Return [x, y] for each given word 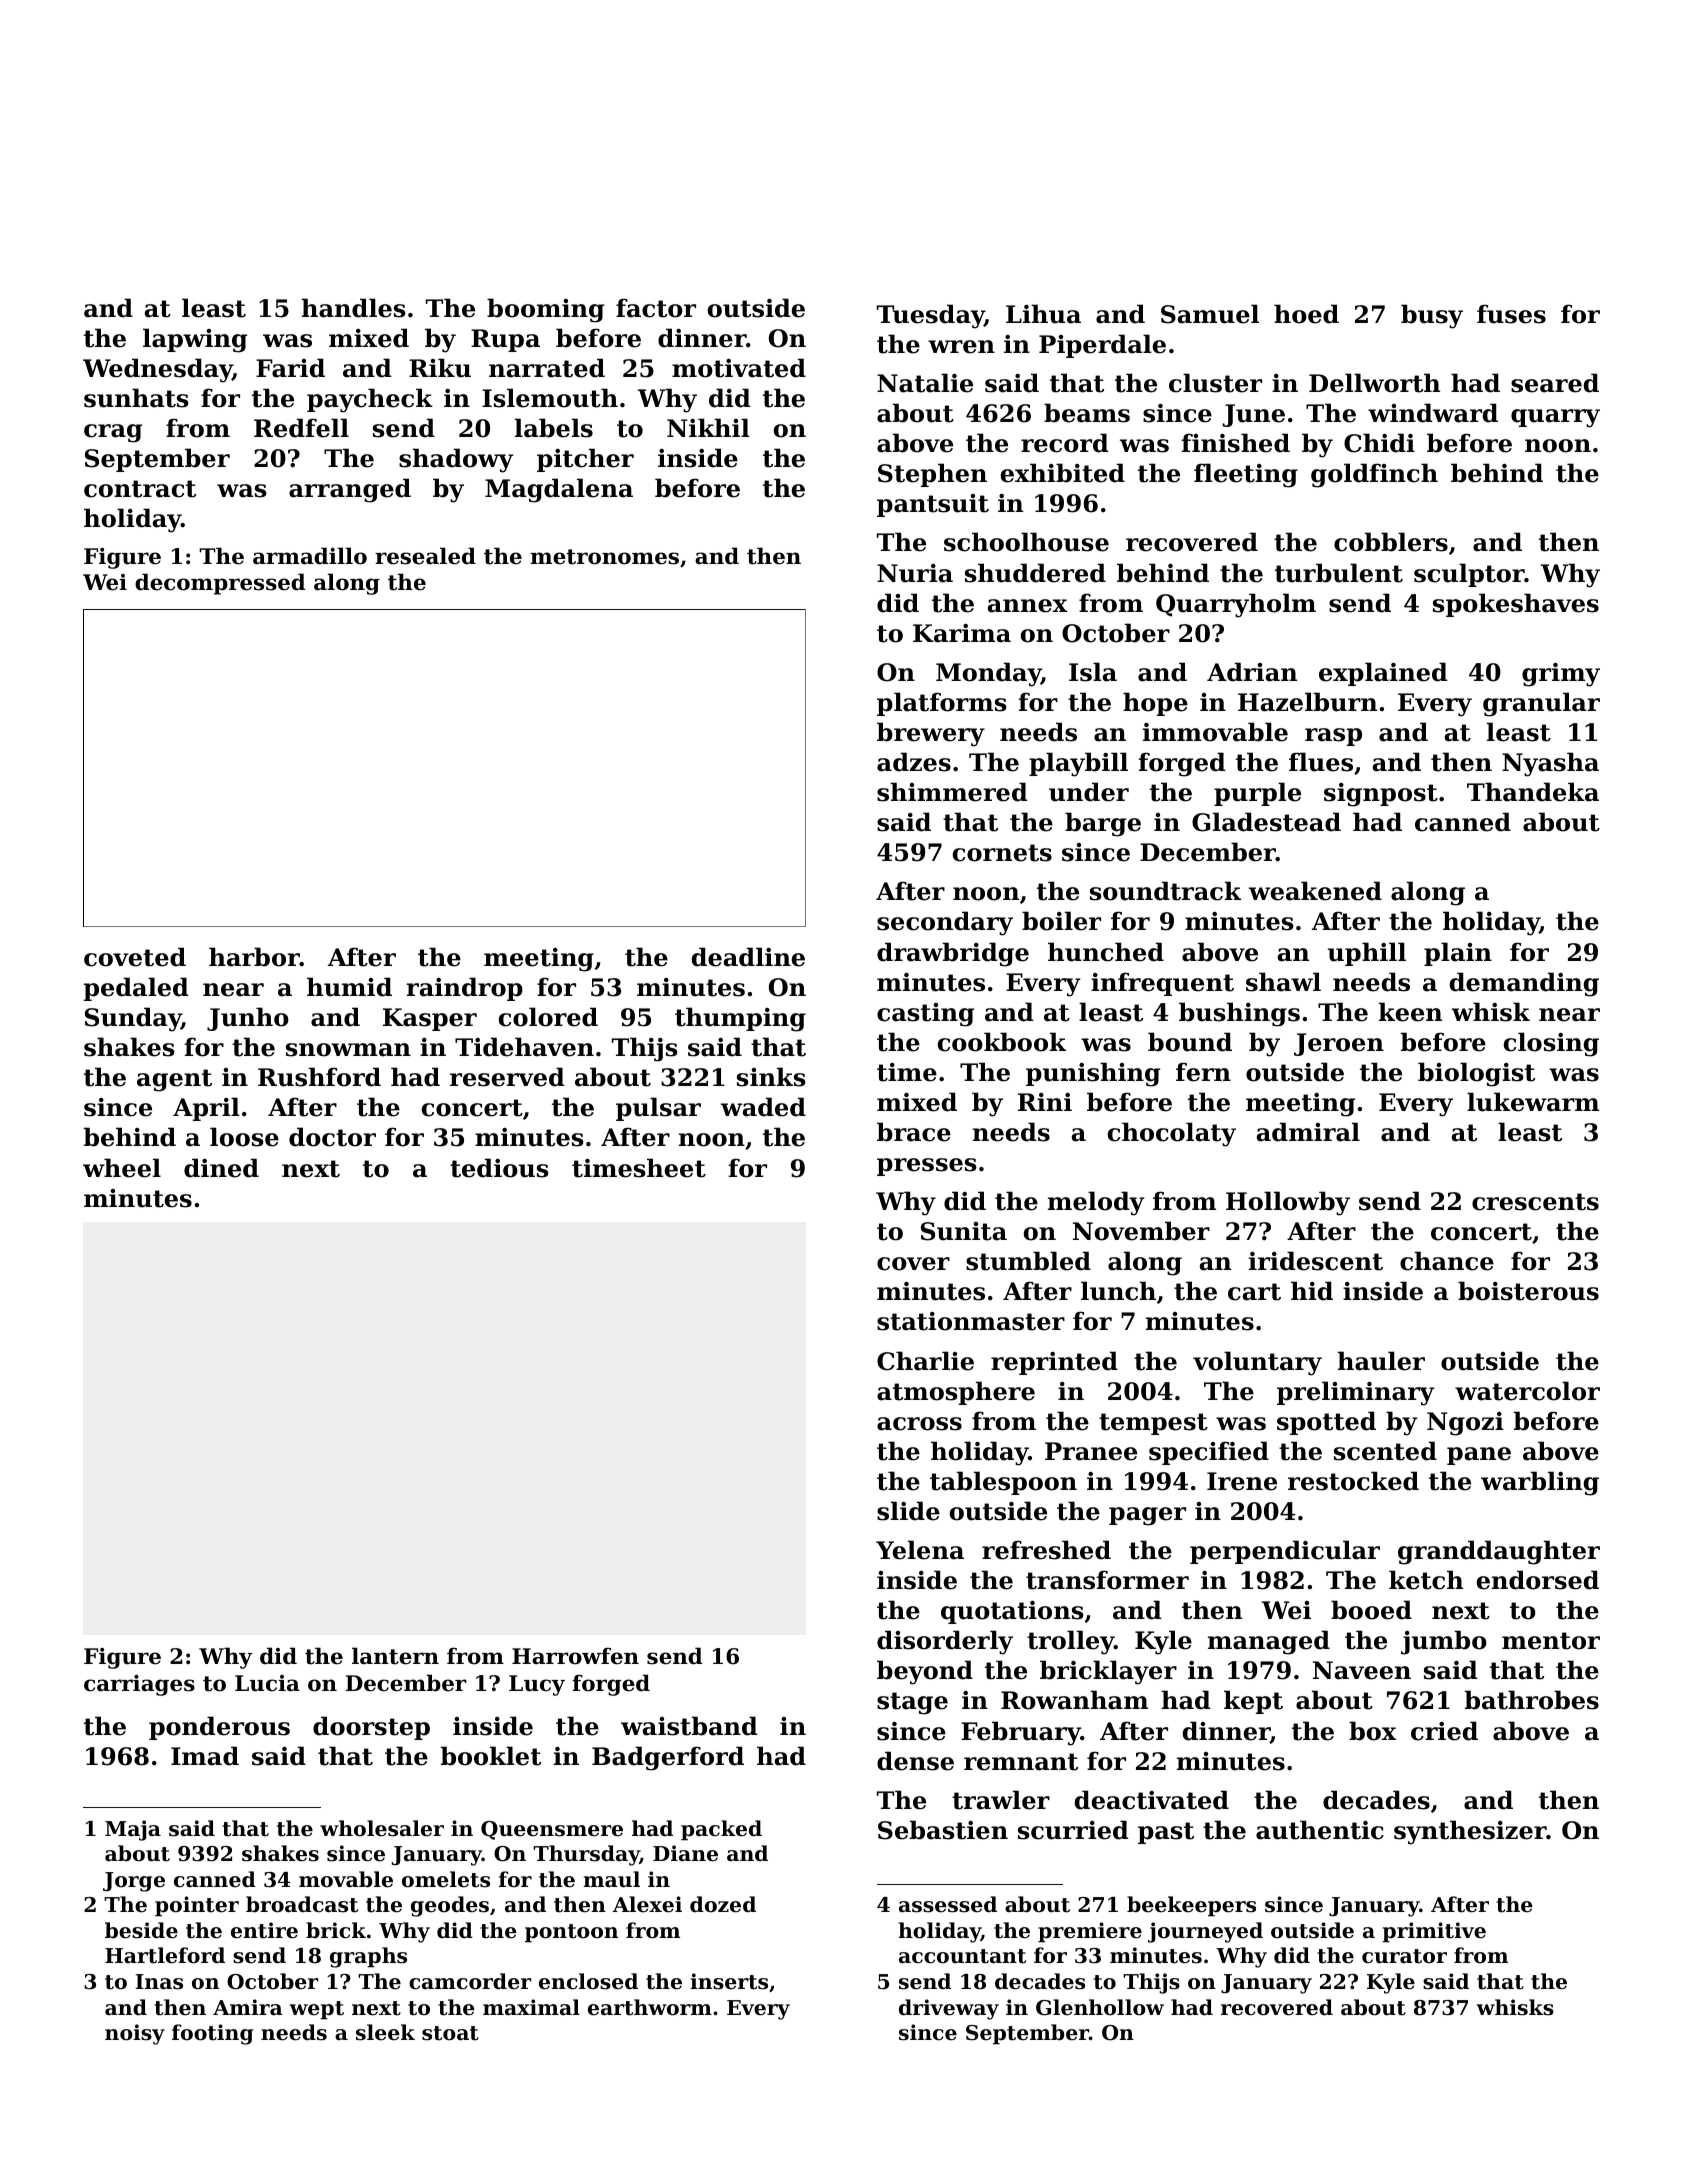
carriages [139, 1685]
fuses [1511, 314]
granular [1541, 704]
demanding [1524, 984]
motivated [739, 368]
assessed [948, 1904]
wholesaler [382, 1828]
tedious [499, 1168]
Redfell [301, 428]
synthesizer [1470, 1832]
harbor [254, 957]
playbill [1078, 764]
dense [915, 1761]
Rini [1045, 1102]
